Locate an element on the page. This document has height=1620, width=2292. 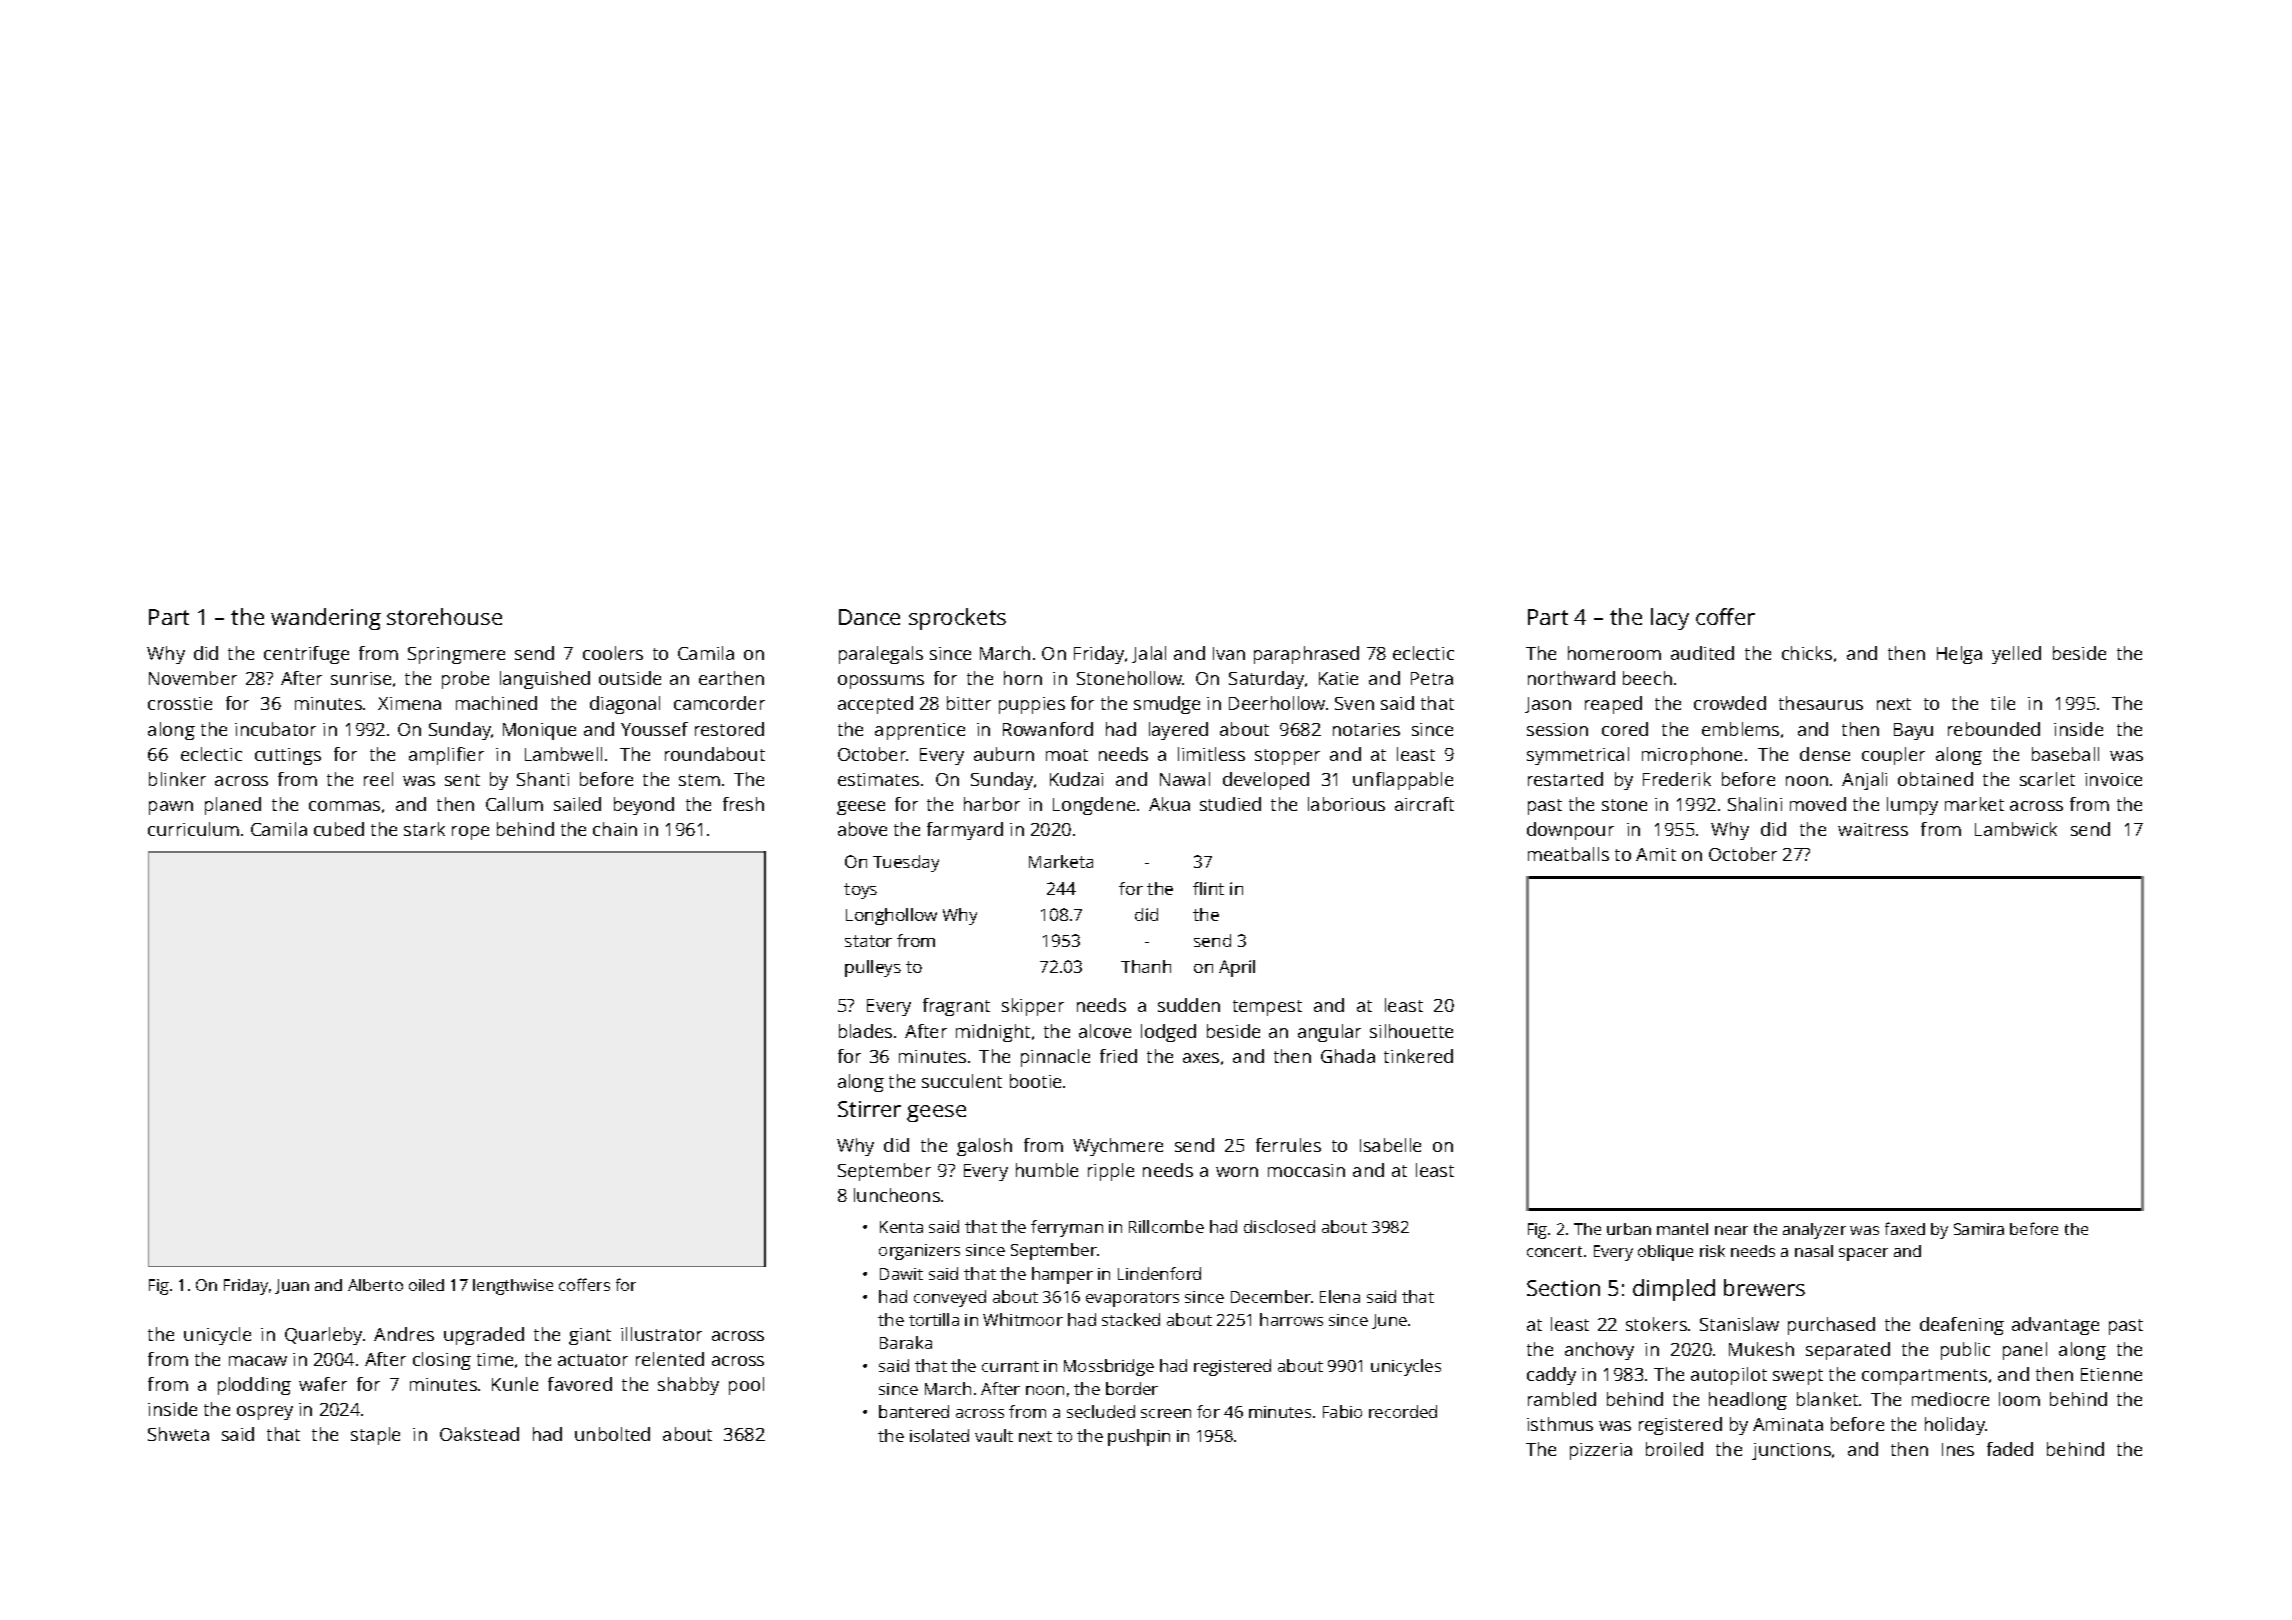
Oakstead is located at coordinates (479, 1434).
